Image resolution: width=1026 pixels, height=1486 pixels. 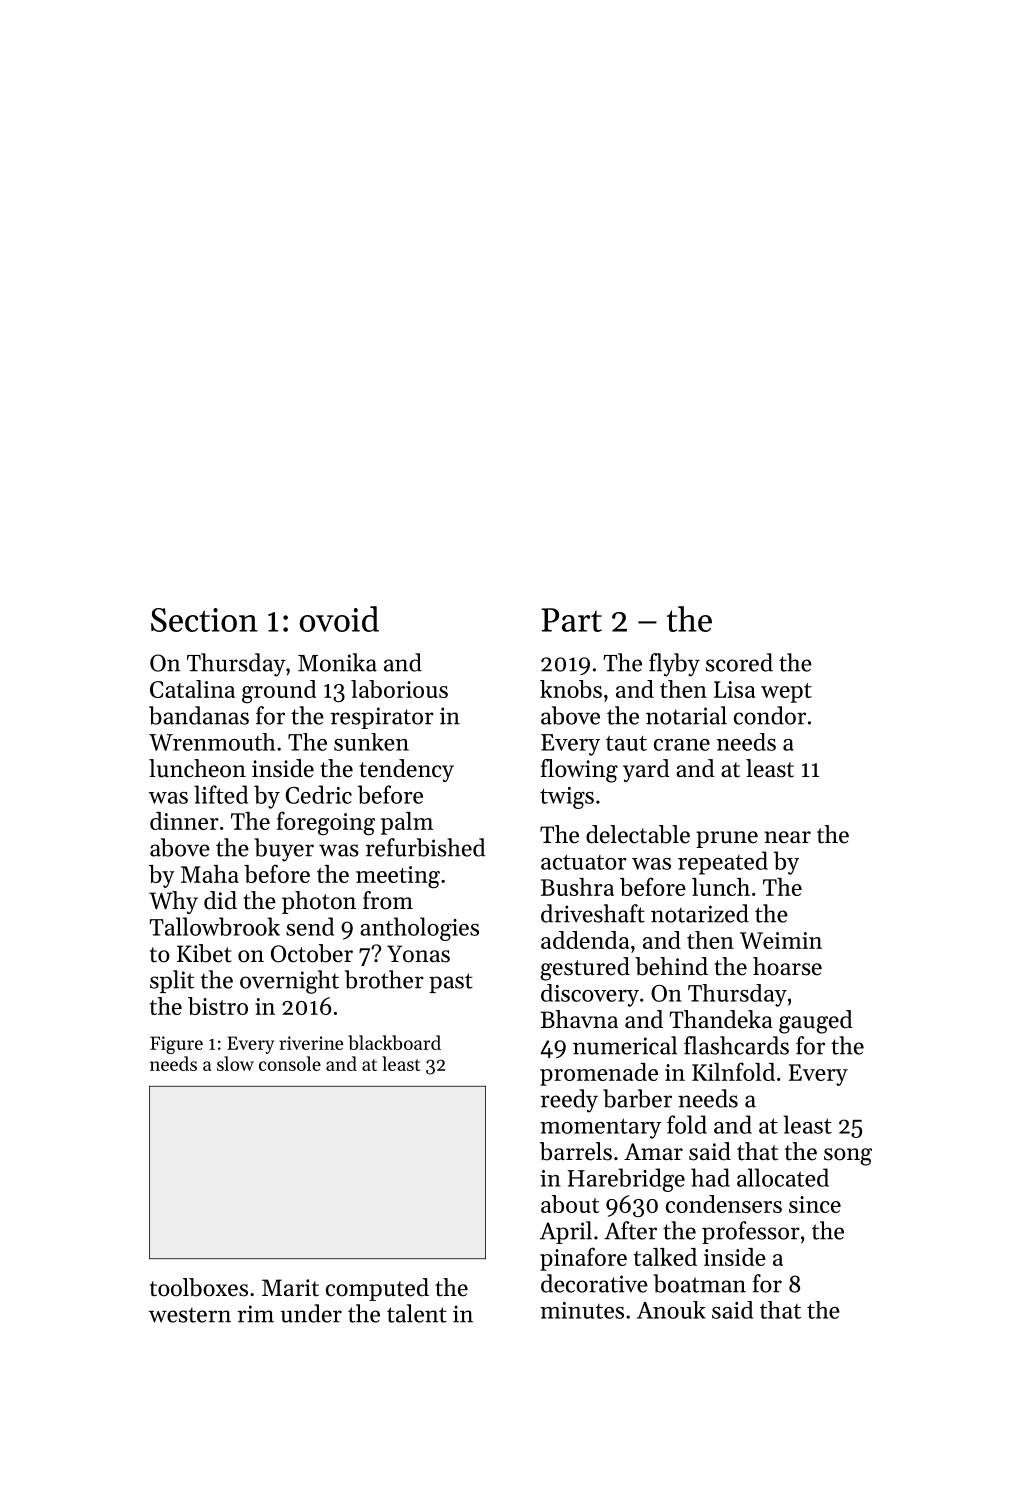 I want to click on Cedric, so click(x=319, y=794).
